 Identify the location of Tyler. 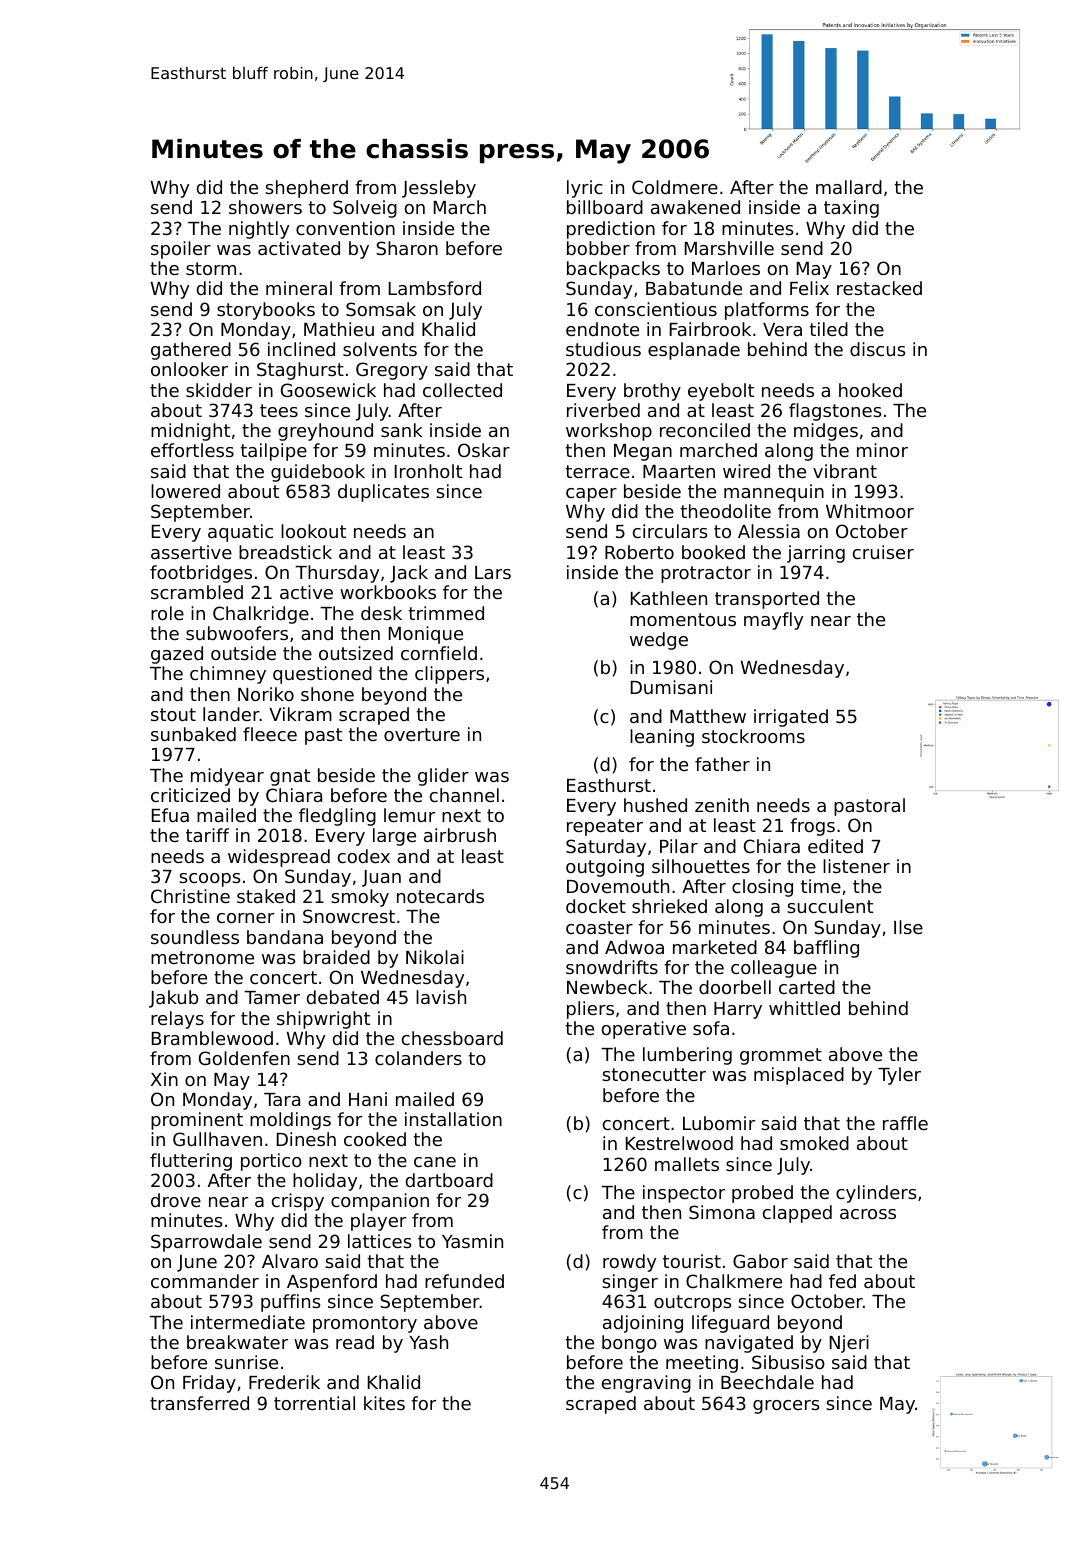
(899, 1076).
